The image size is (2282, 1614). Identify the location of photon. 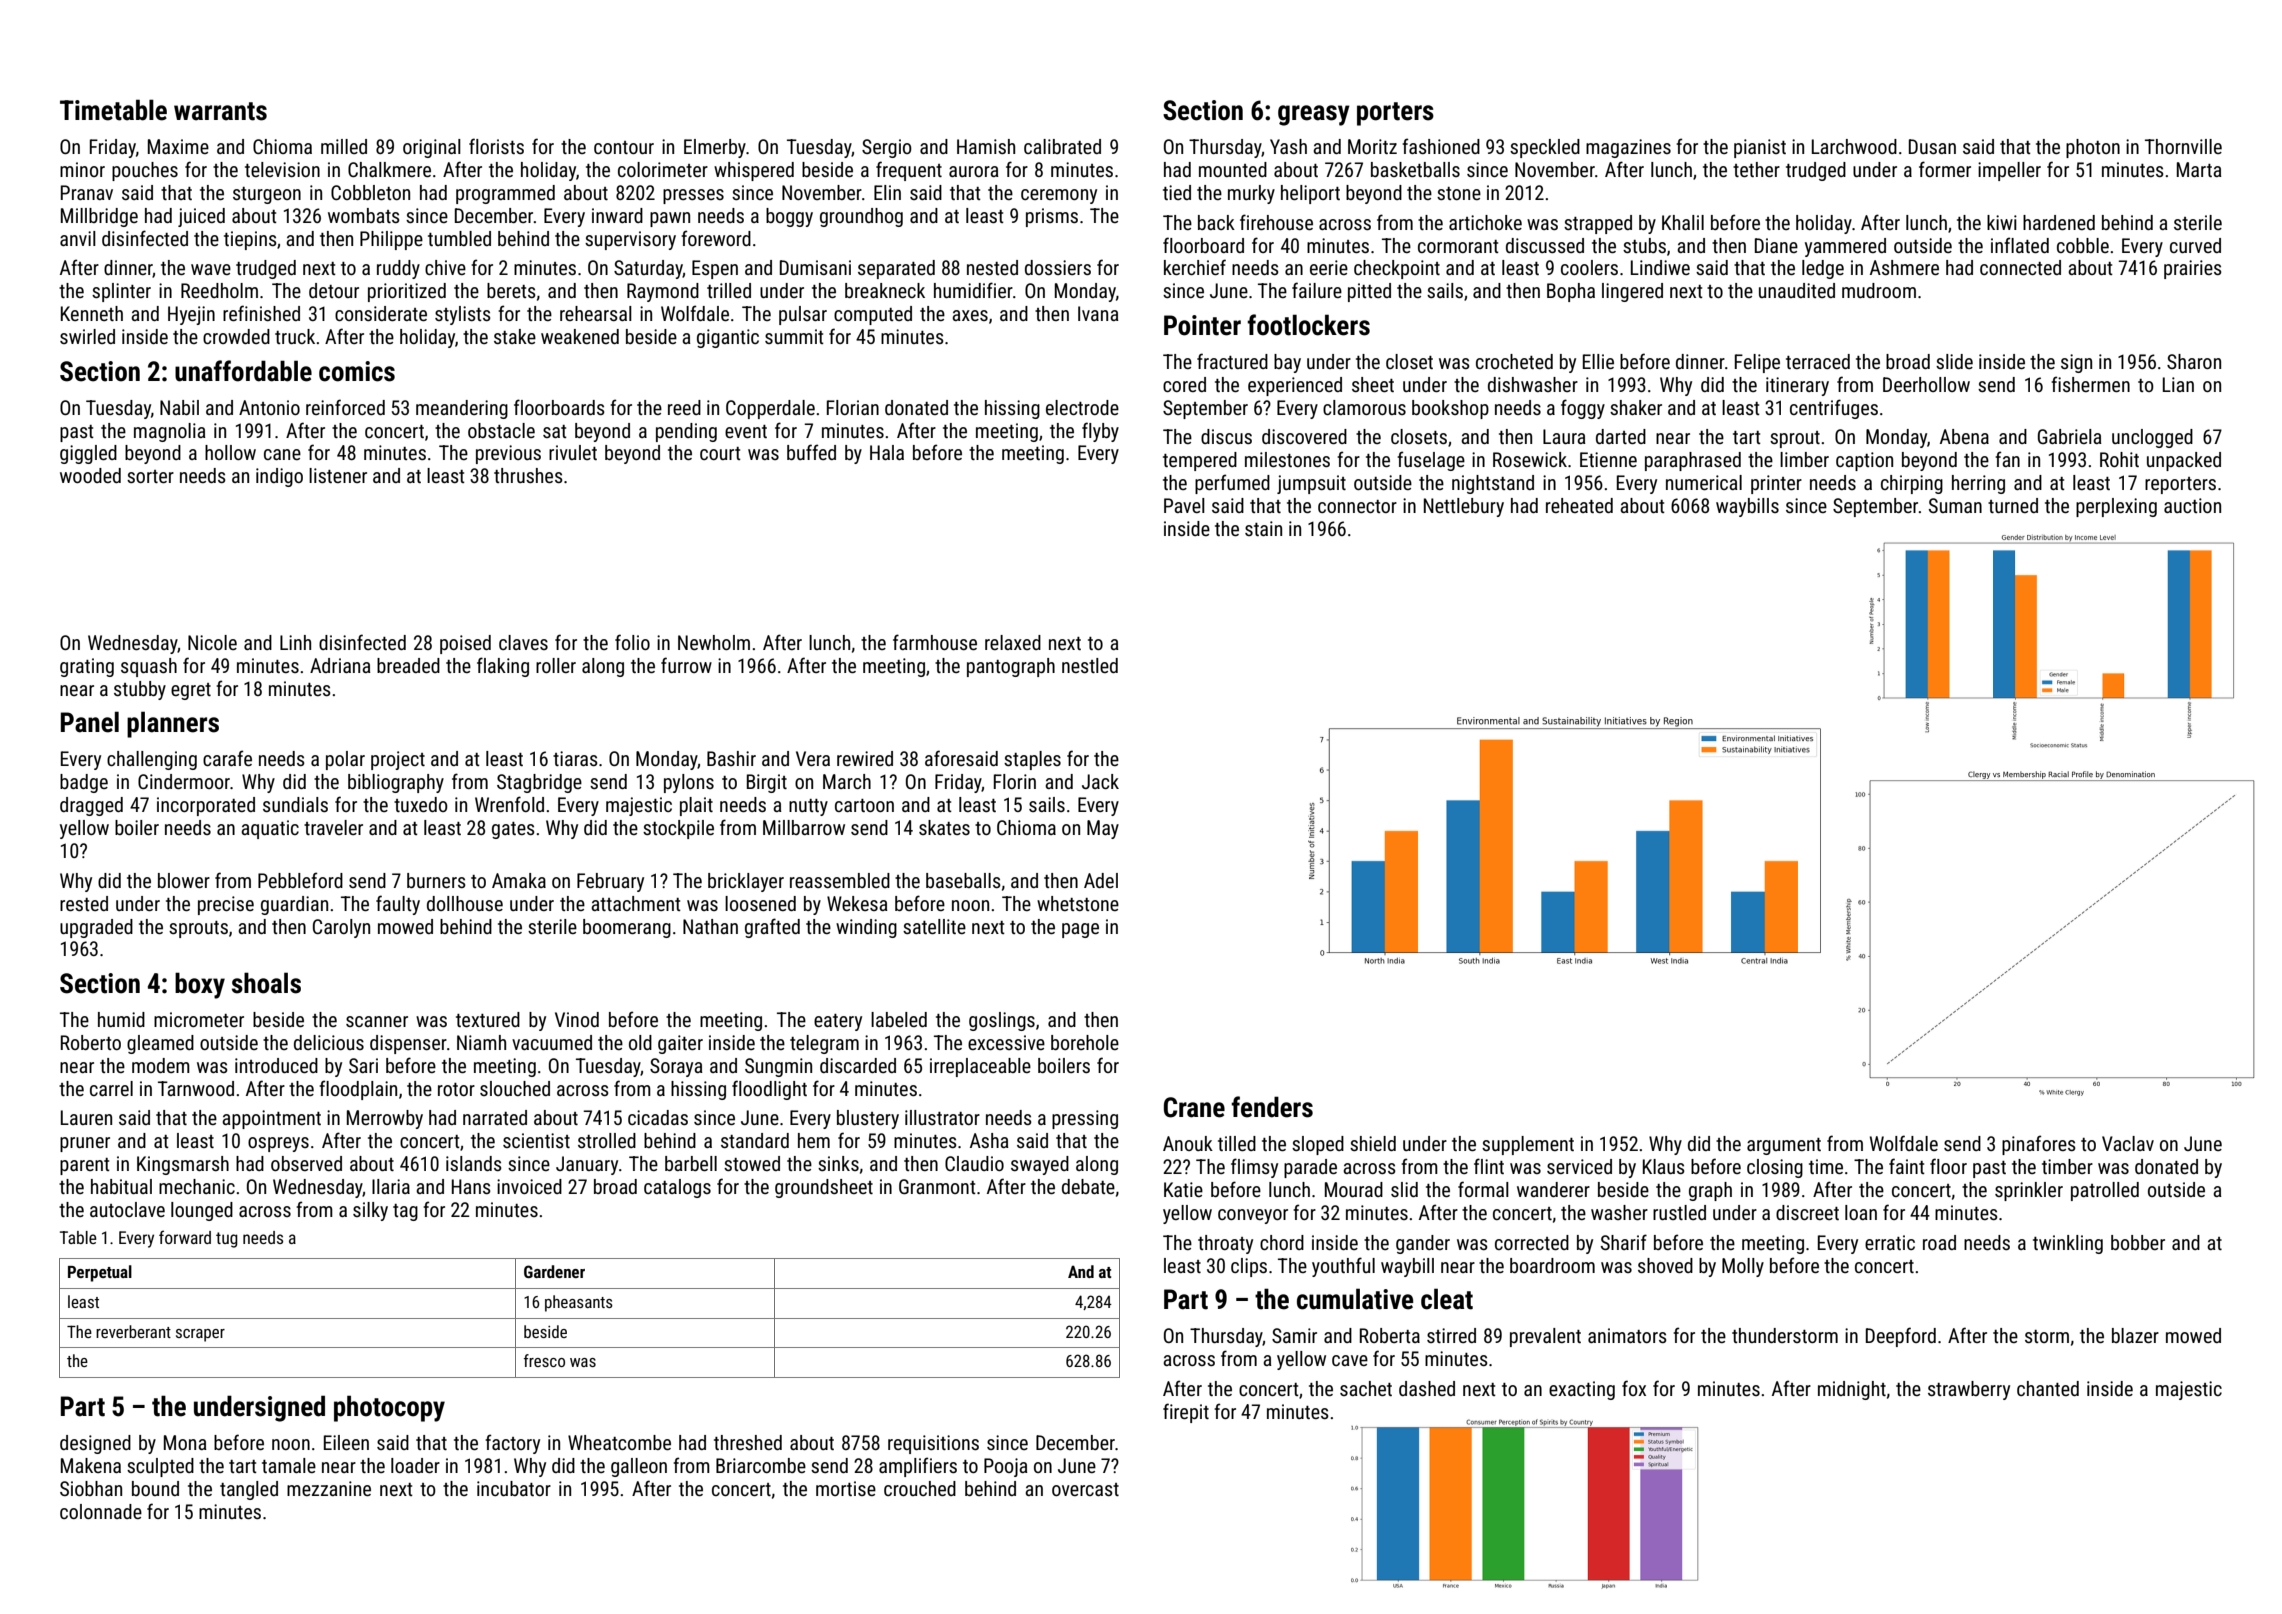
(2093, 148).
